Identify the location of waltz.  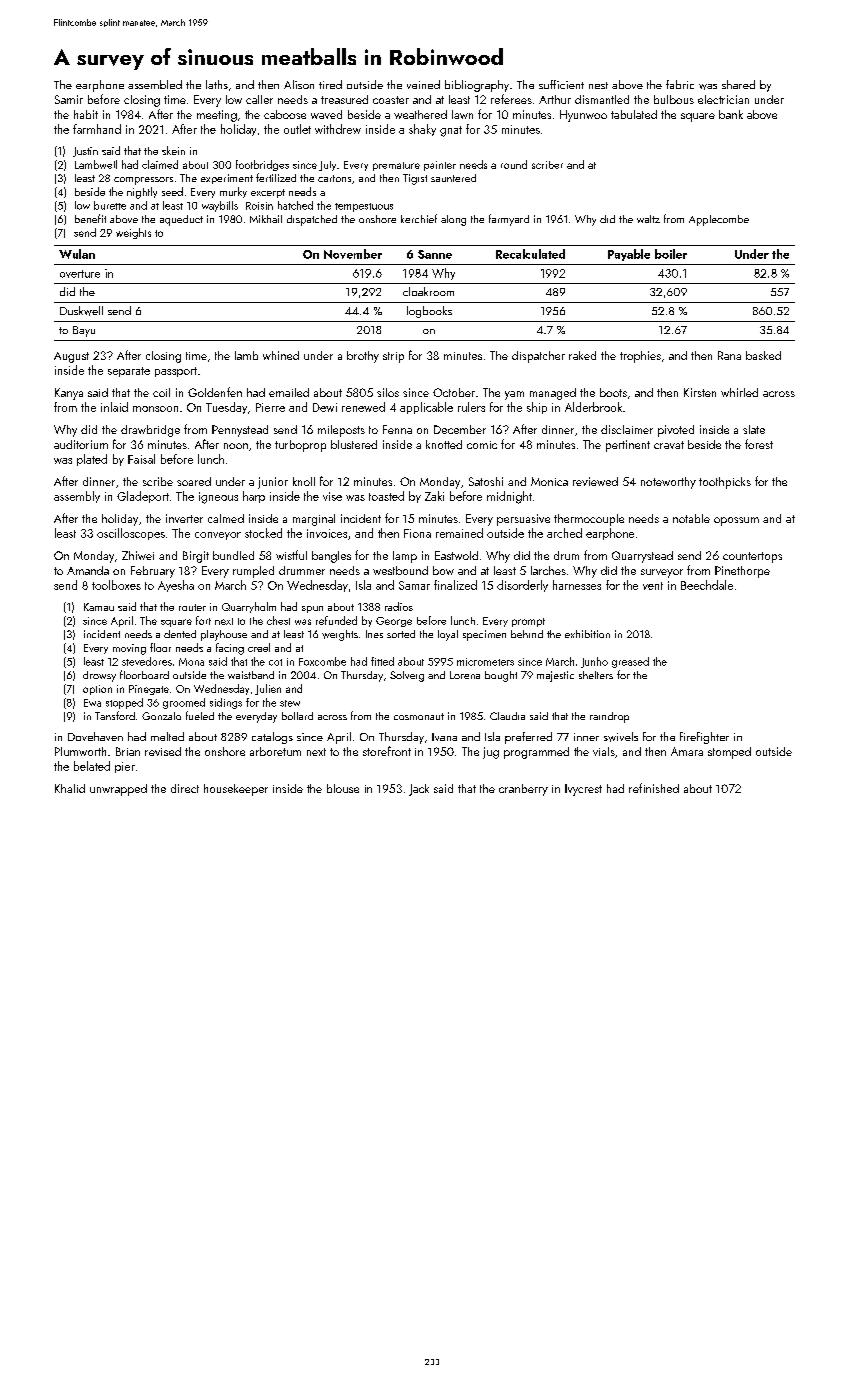
(648, 219).
